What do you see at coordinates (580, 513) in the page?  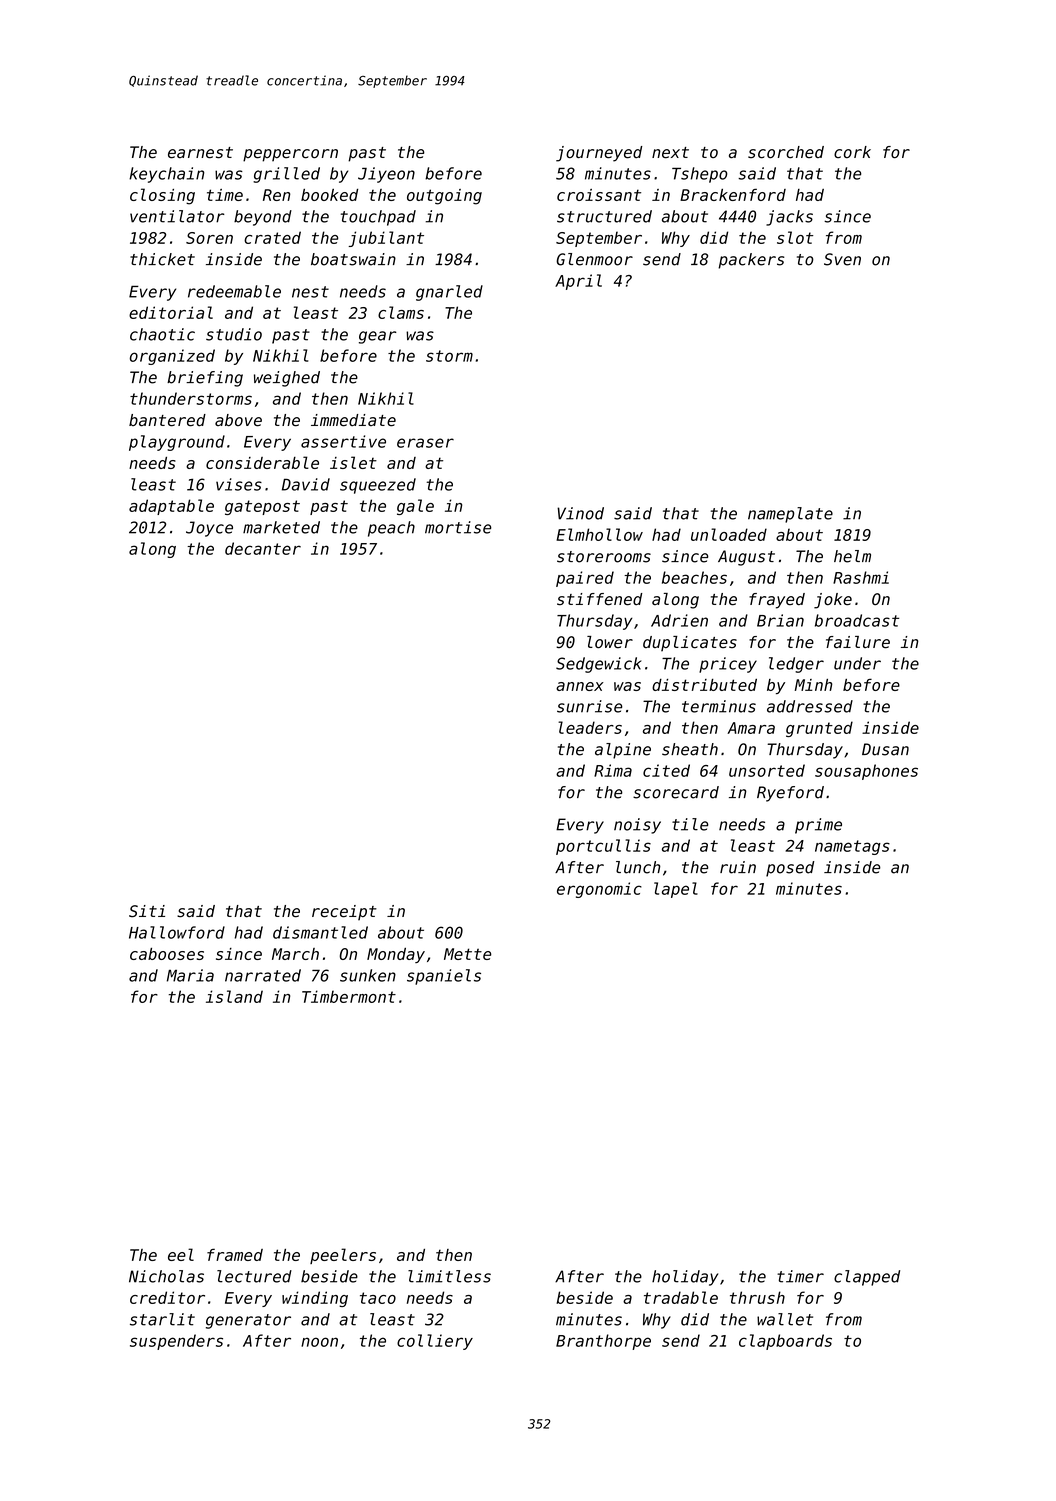 I see `Vinod` at bounding box center [580, 513].
